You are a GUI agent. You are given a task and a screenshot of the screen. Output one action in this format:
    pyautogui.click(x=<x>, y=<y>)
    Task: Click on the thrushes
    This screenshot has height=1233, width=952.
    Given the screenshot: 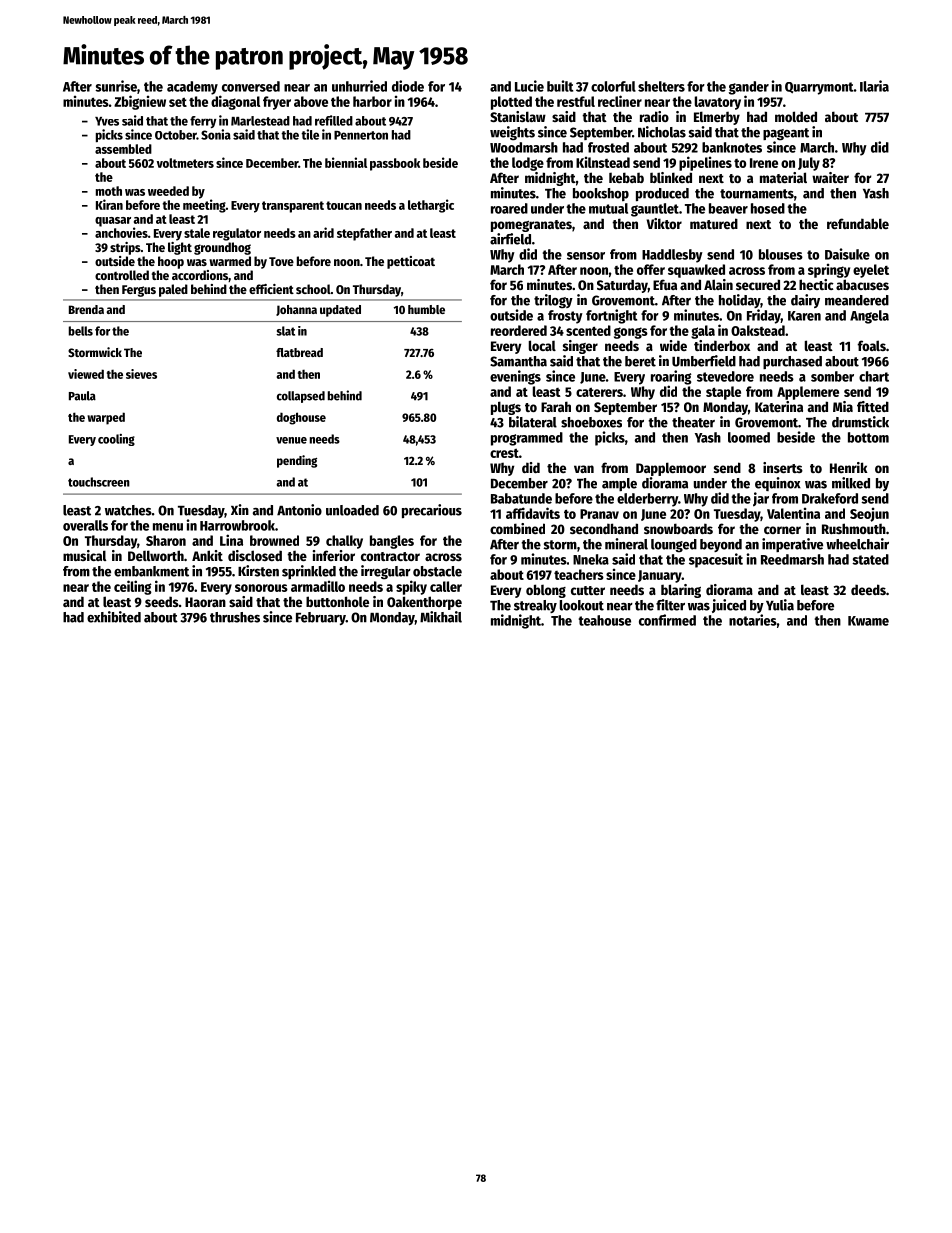 What is the action you would take?
    pyautogui.click(x=235, y=617)
